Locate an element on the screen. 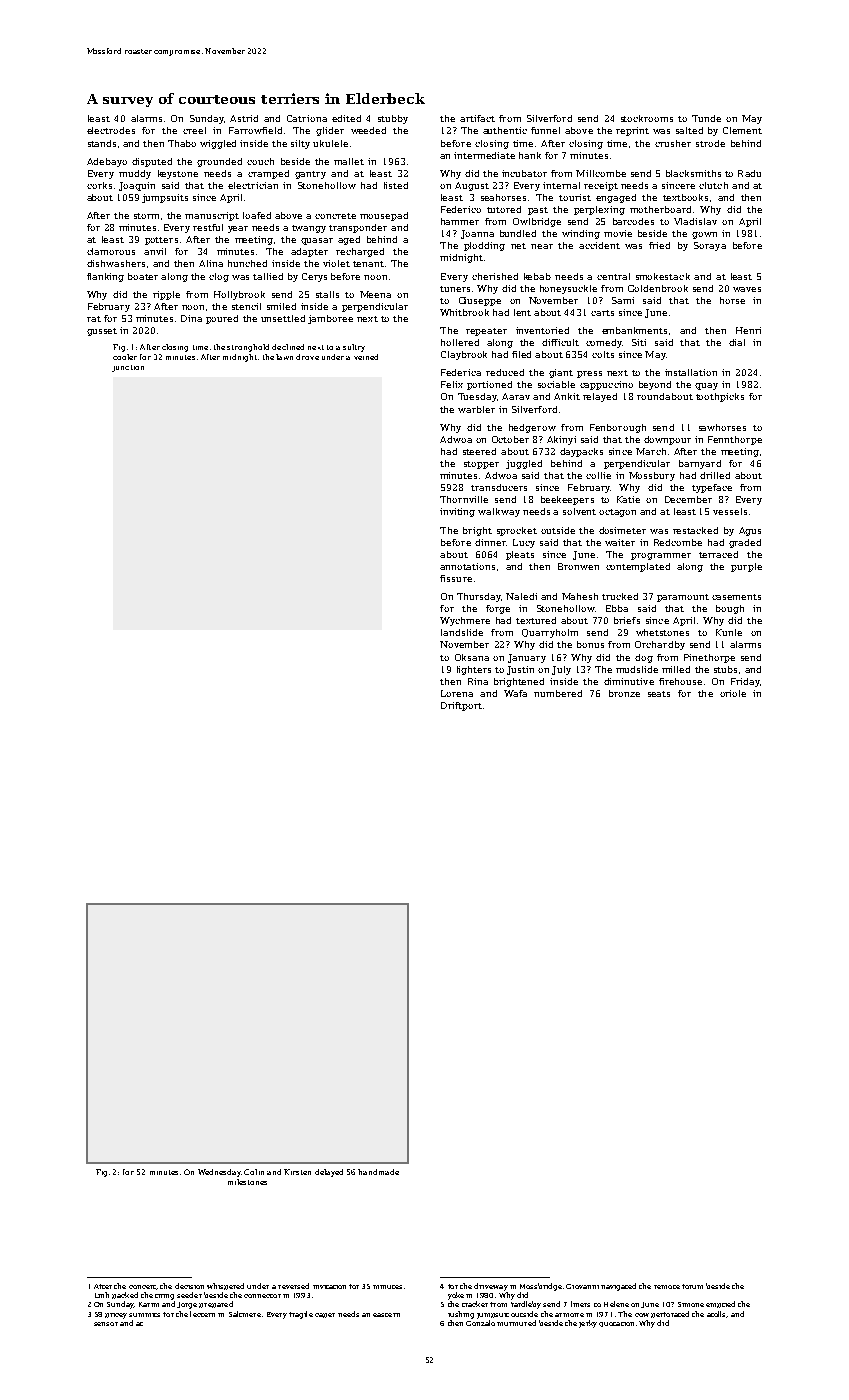  fissure is located at coordinates (456, 578).
